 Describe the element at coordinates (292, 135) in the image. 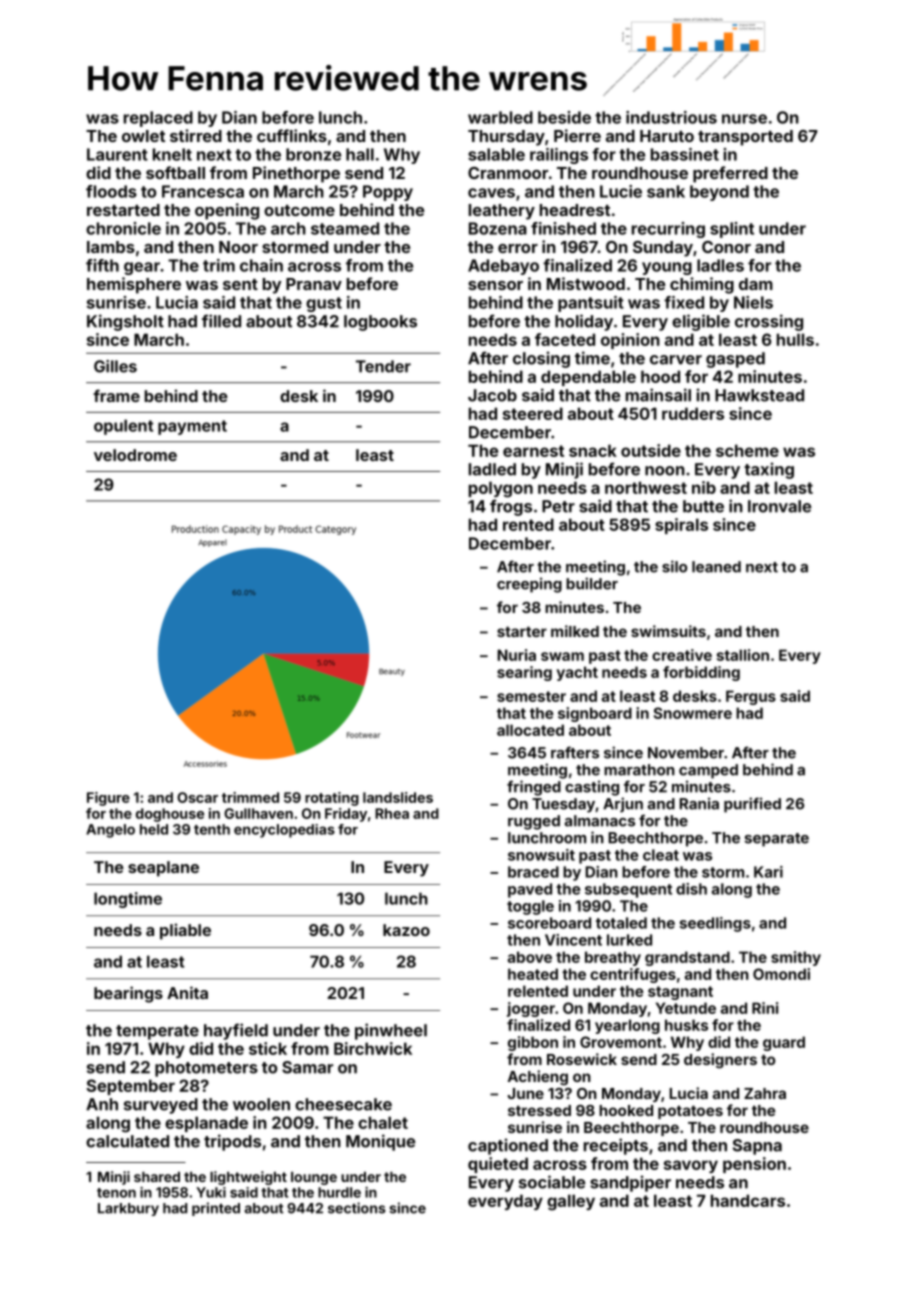

I see `cufflinks` at that location.
